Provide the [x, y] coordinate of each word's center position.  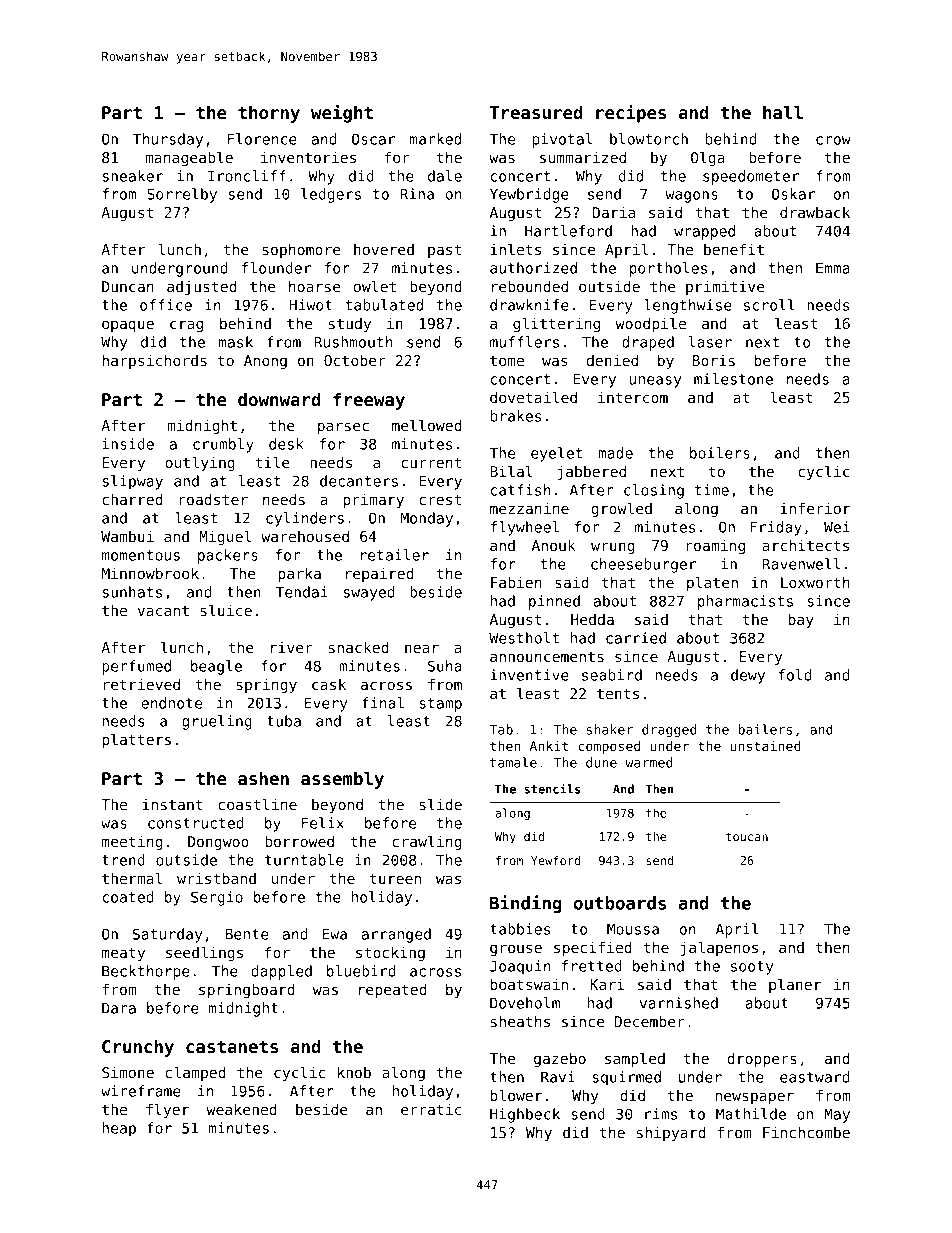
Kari [607, 984]
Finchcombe [806, 1132]
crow [833, 140]
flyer [167, 1110]
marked [435, 139]
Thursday [168, 140]
